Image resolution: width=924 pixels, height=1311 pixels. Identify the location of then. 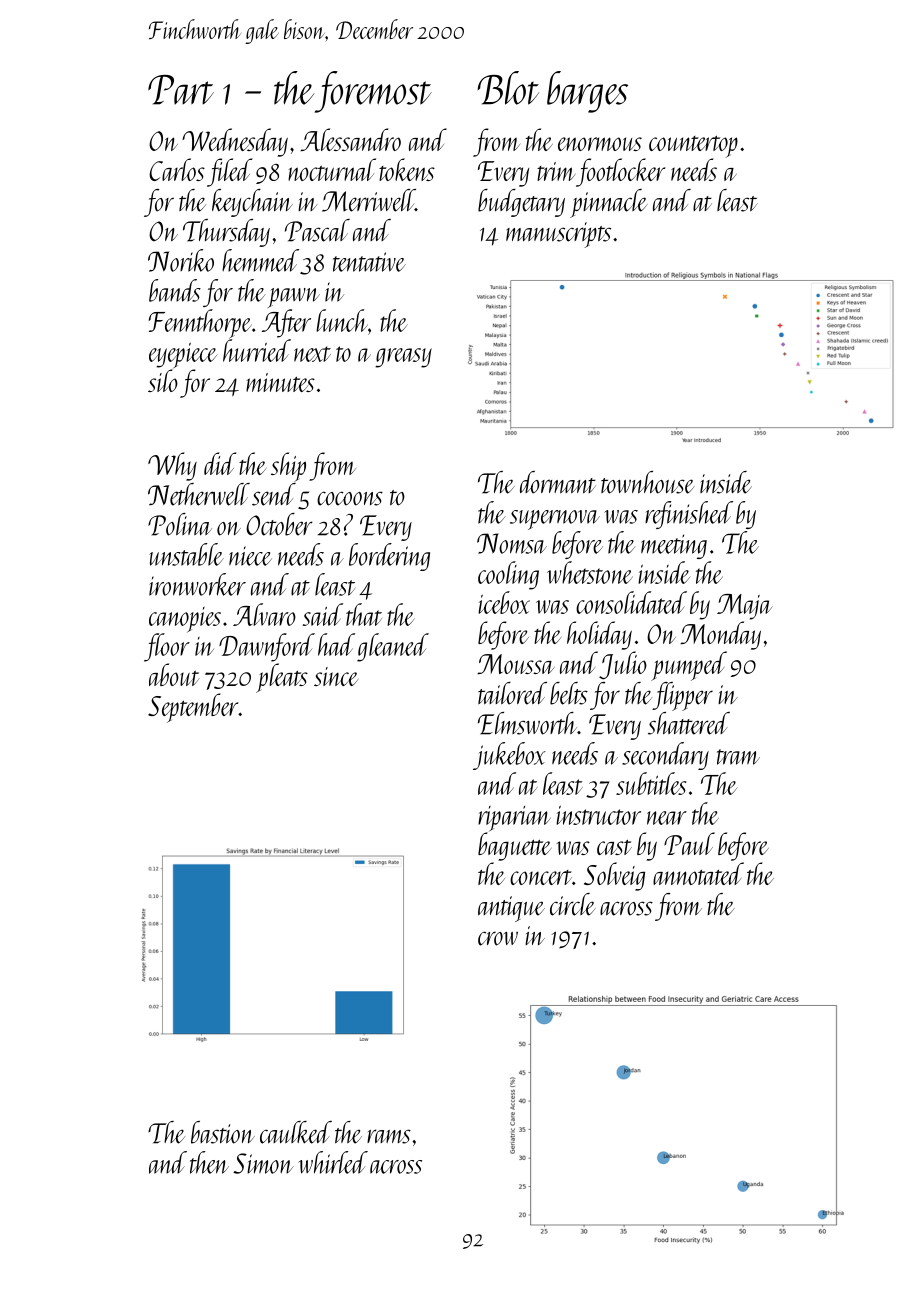
(209, 1162).
